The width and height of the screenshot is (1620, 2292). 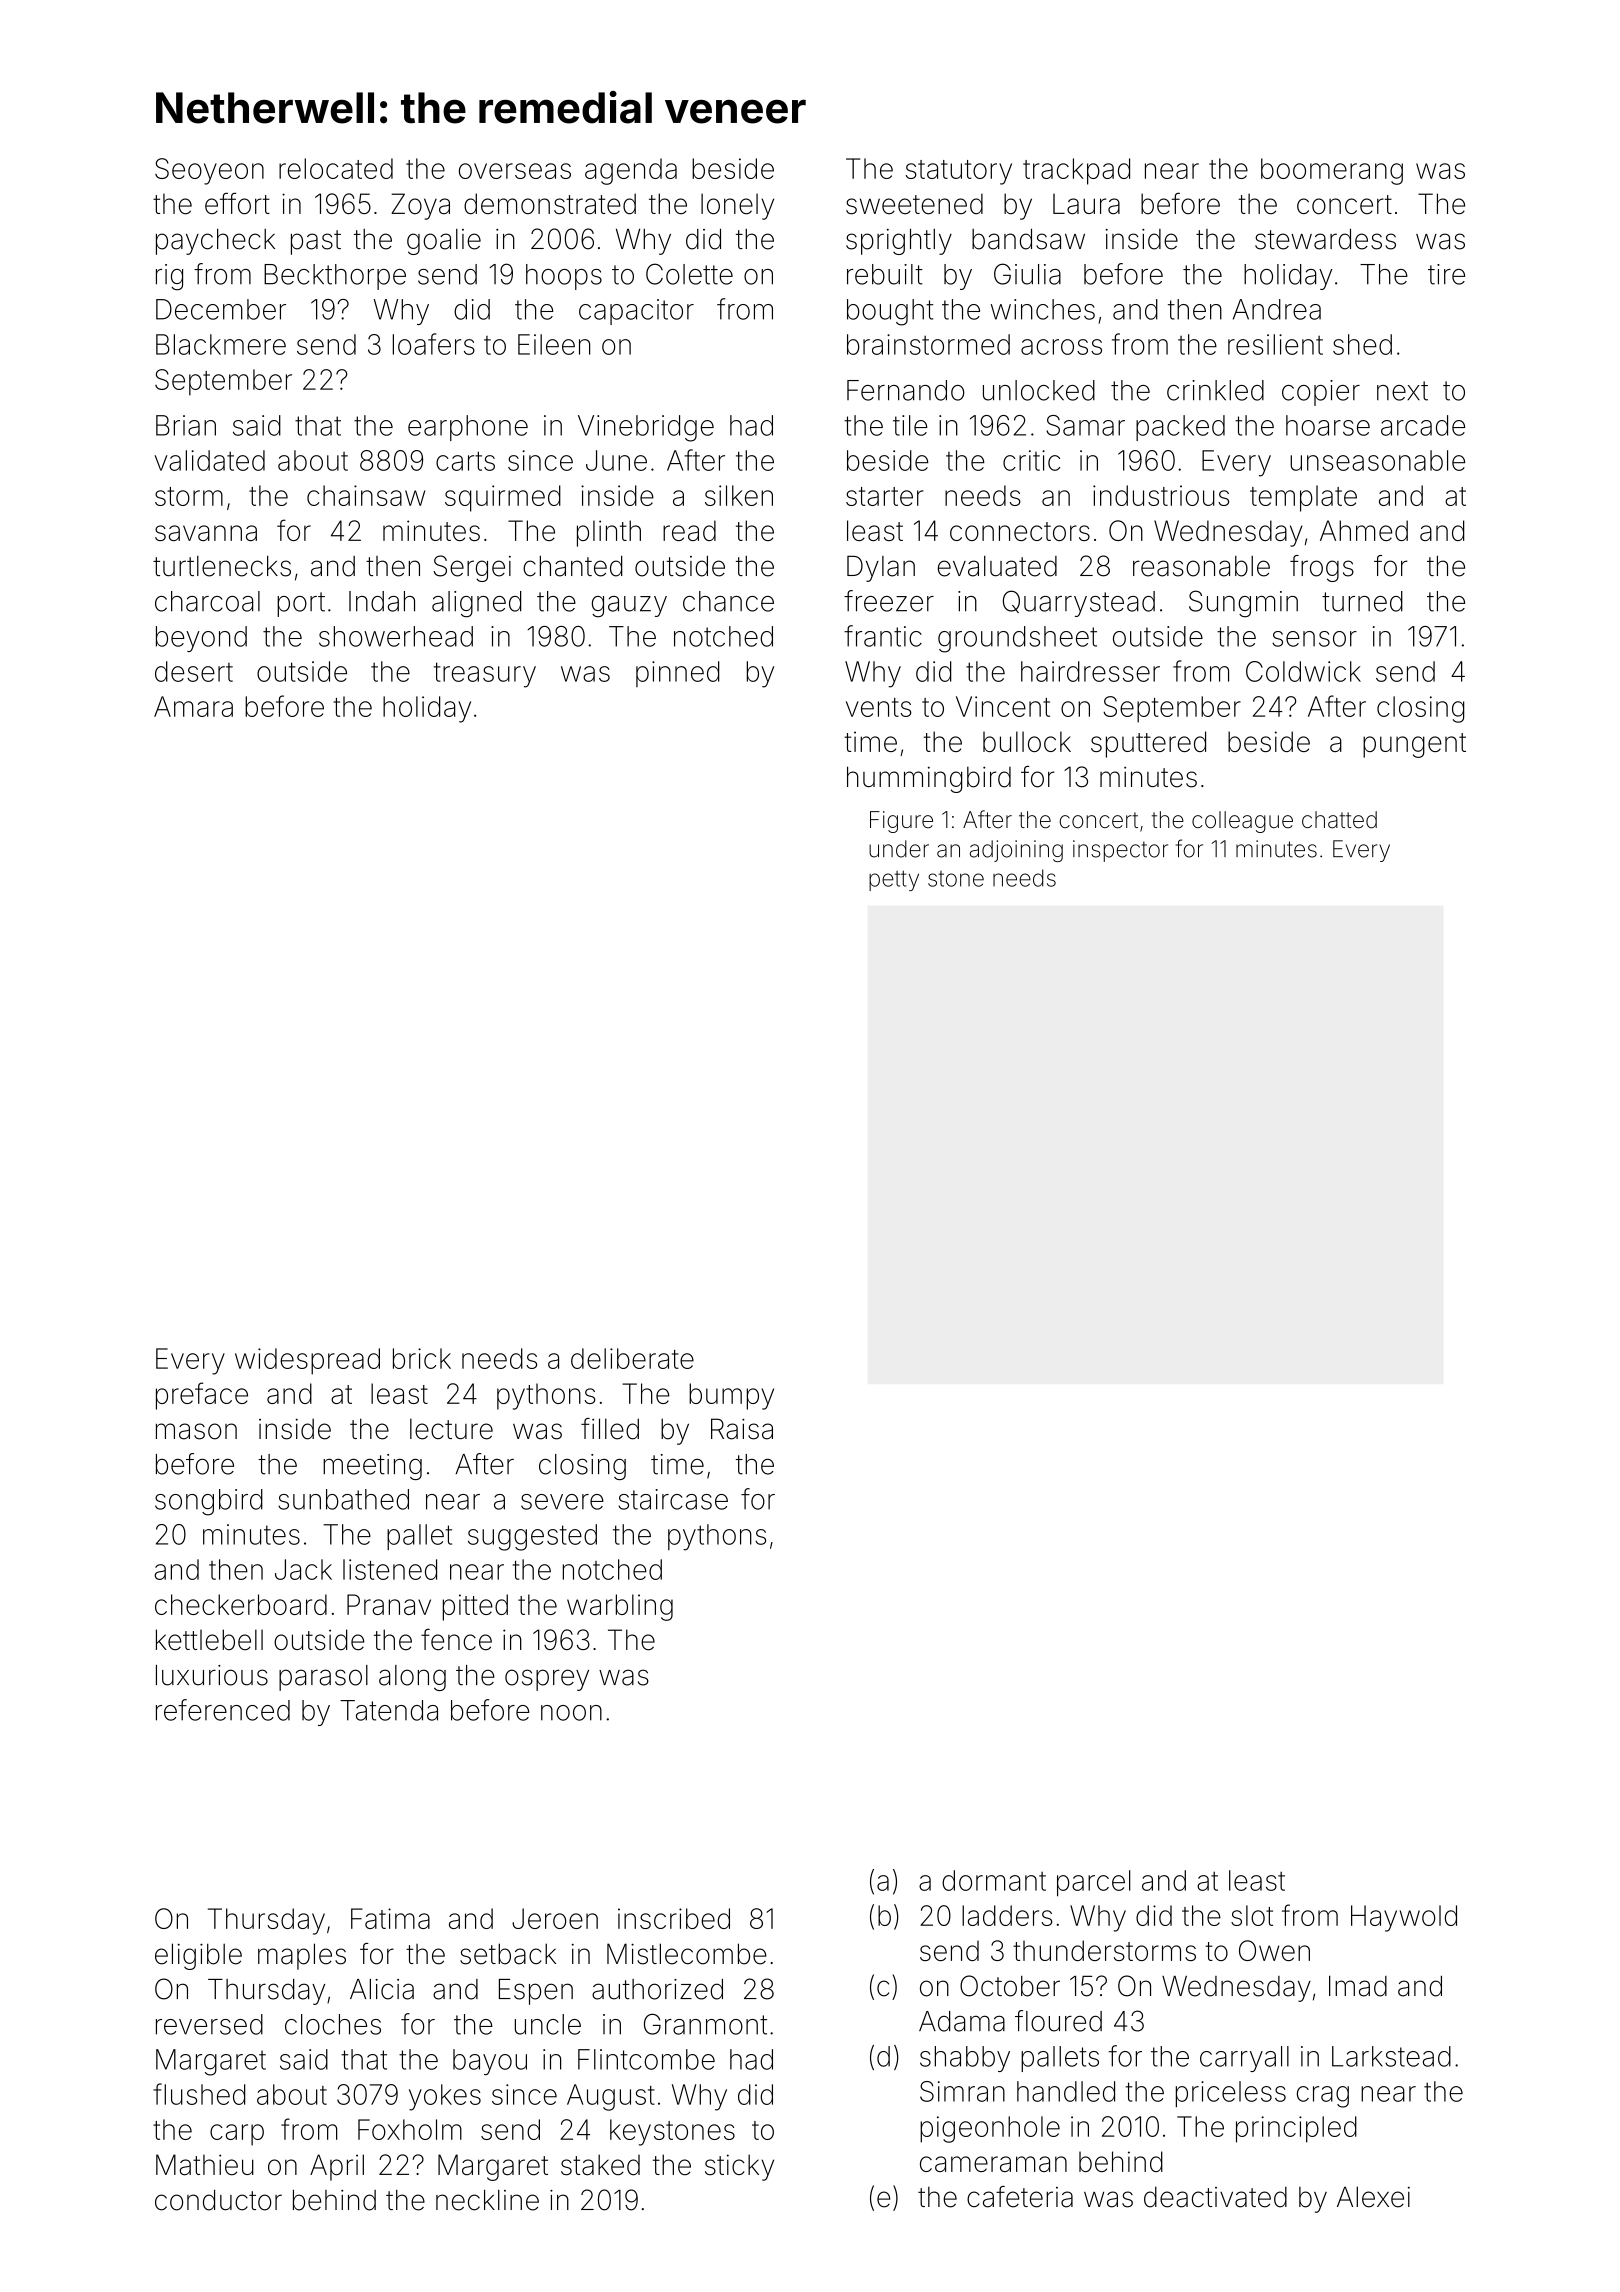 I want to click on agenda, so click(x=631, y=171).
